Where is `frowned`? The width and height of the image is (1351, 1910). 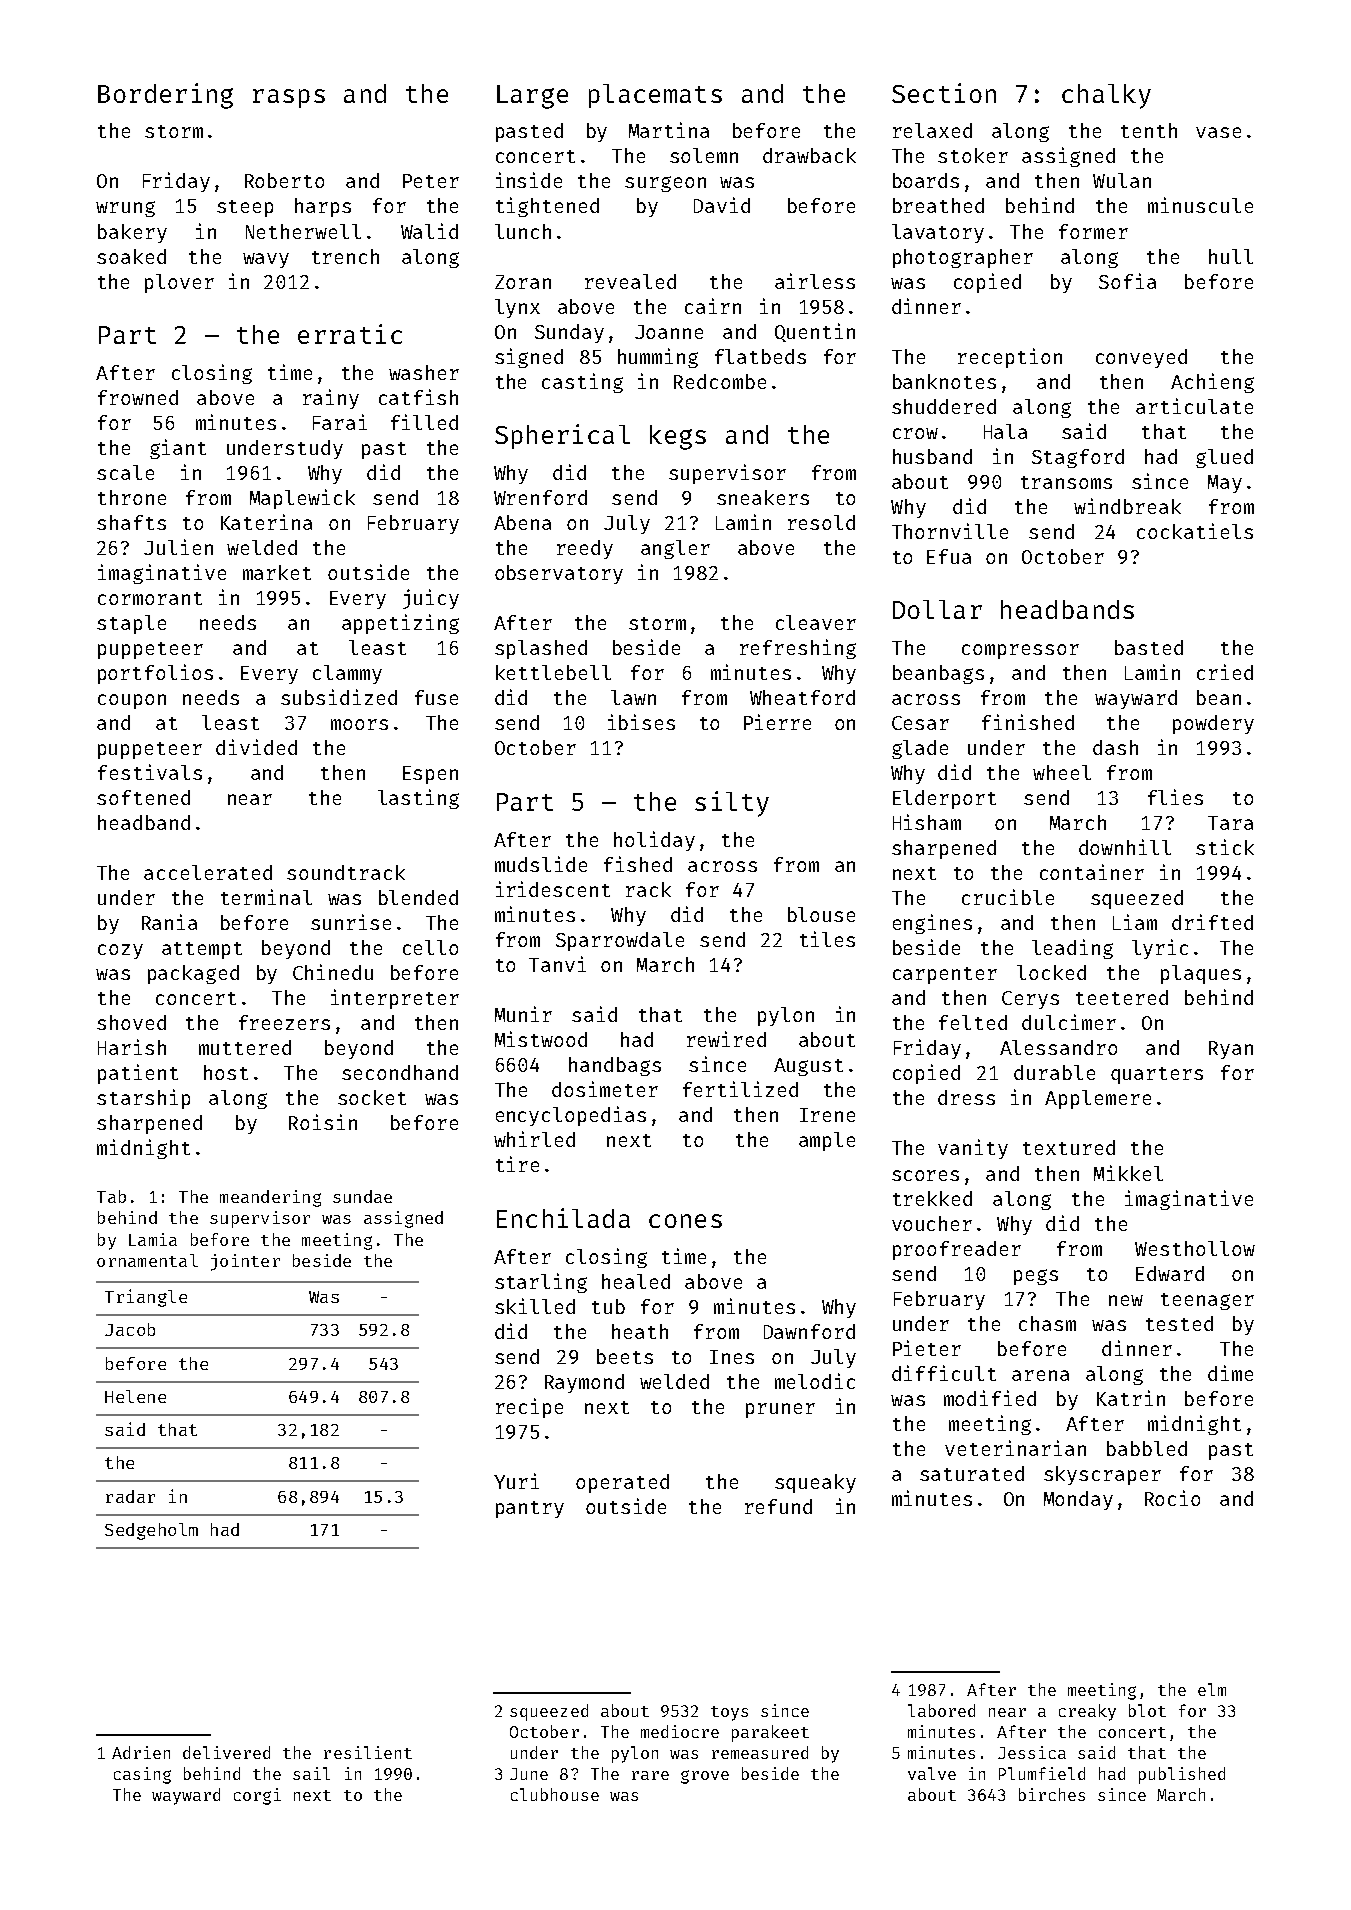
frowned is located at coordinates (138, 397).
